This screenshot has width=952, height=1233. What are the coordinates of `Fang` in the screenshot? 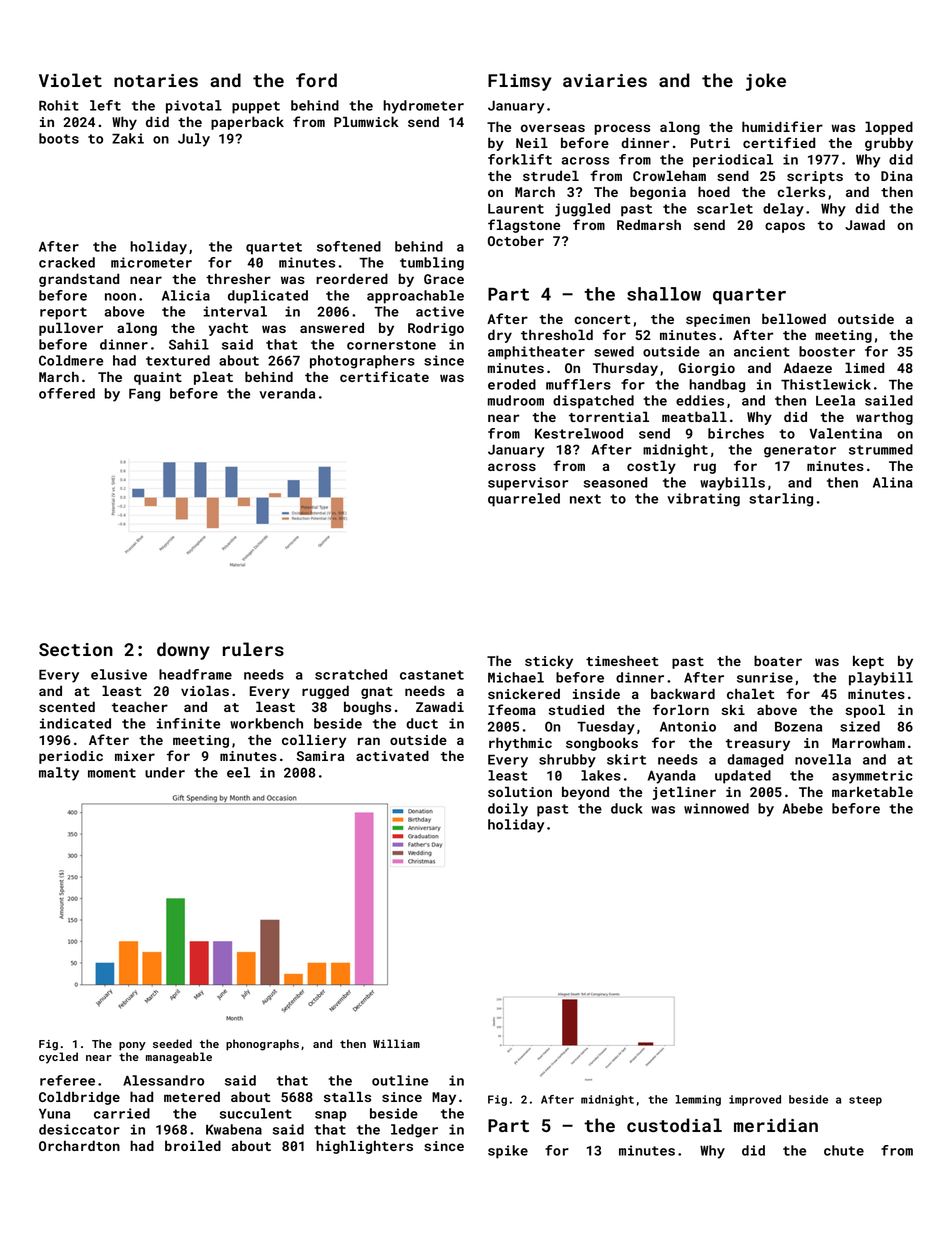 It's located at (144, 395).
